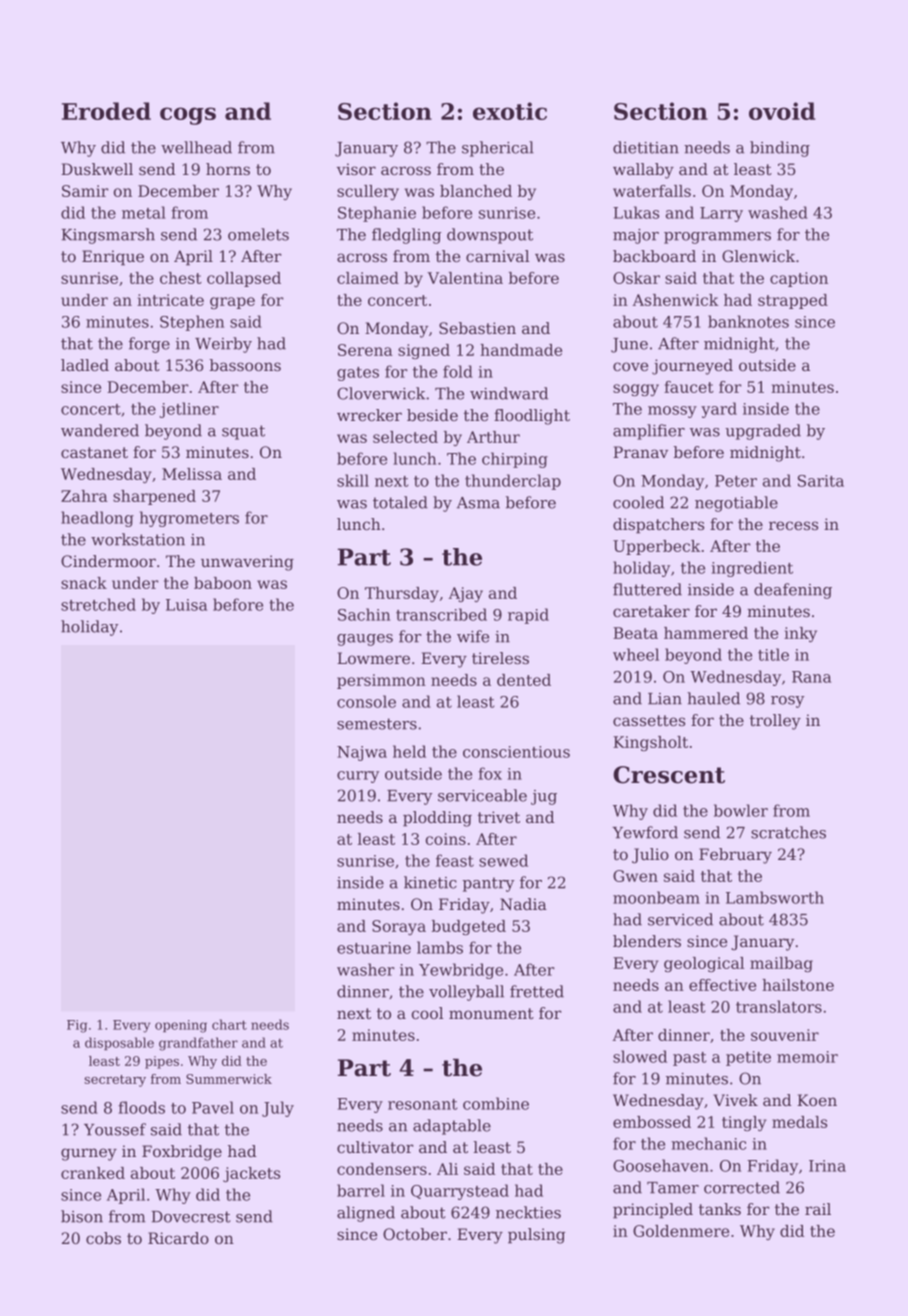 This screenshot has height=1316, width=908. What do you see at coordinates (793, 525) in the screenshot?
I see `recess` at bounding box center [793, 525].
